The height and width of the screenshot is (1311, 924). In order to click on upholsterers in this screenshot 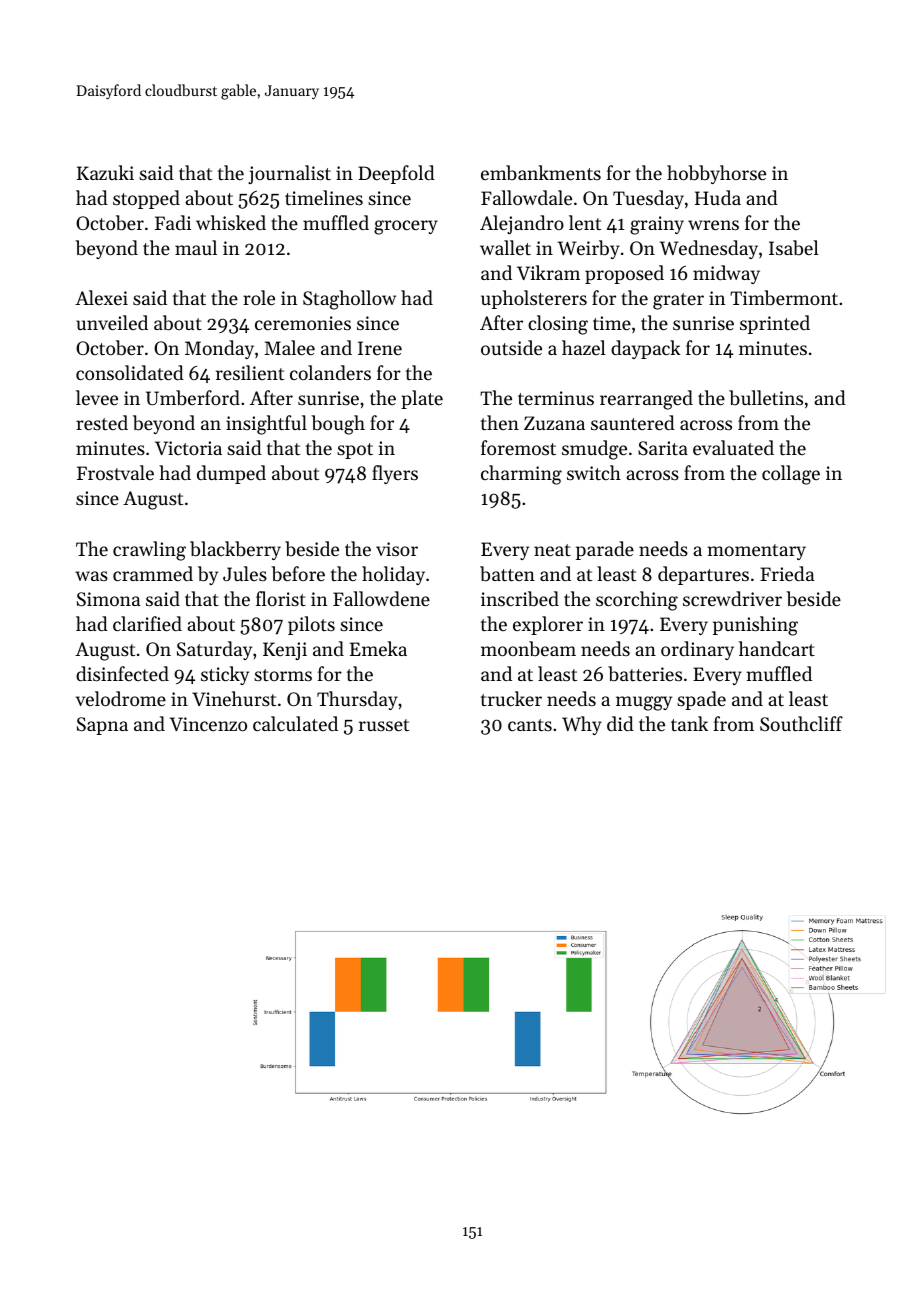, I will do `click(534, 299)`.
